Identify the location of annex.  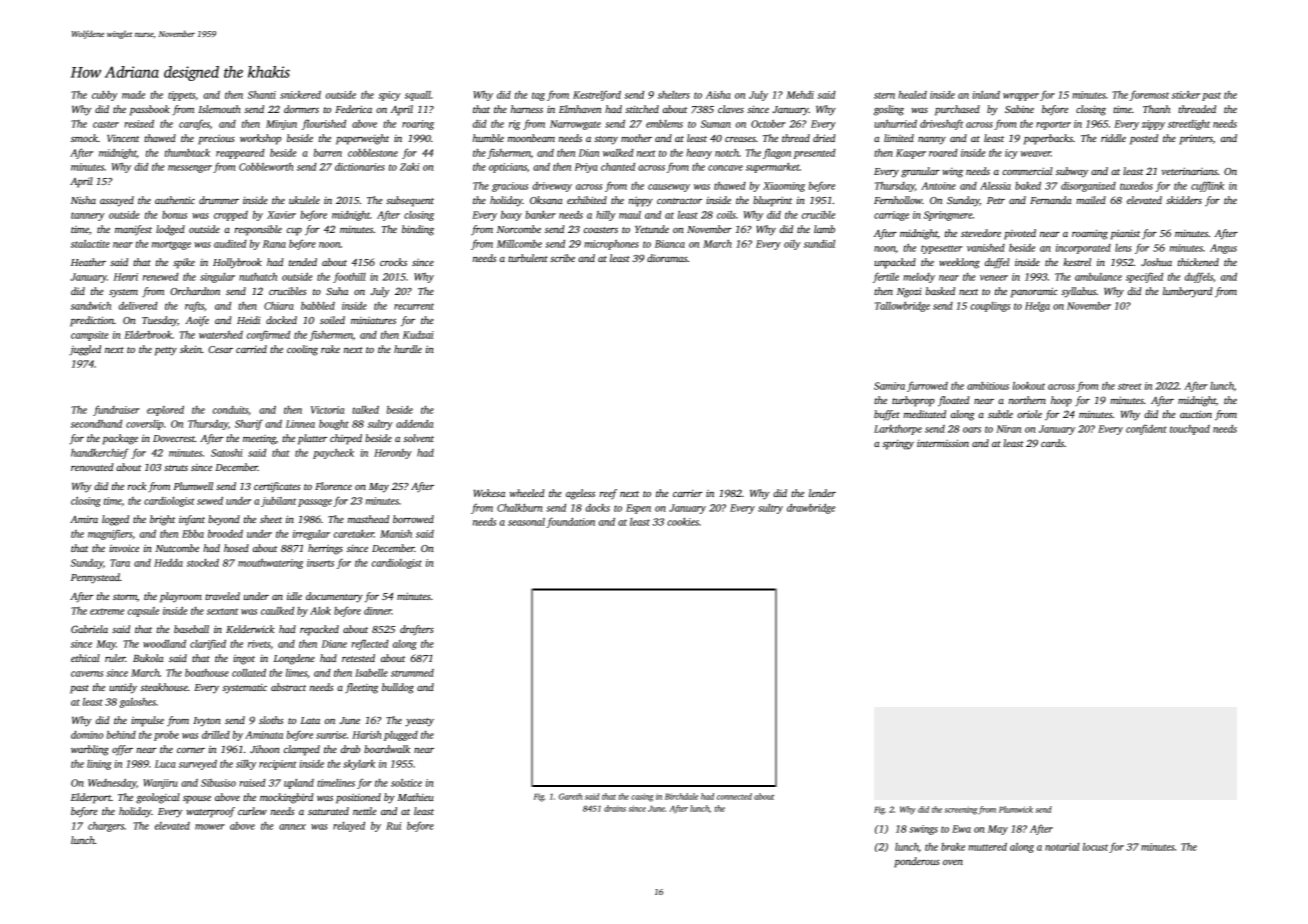
(292, 827).
